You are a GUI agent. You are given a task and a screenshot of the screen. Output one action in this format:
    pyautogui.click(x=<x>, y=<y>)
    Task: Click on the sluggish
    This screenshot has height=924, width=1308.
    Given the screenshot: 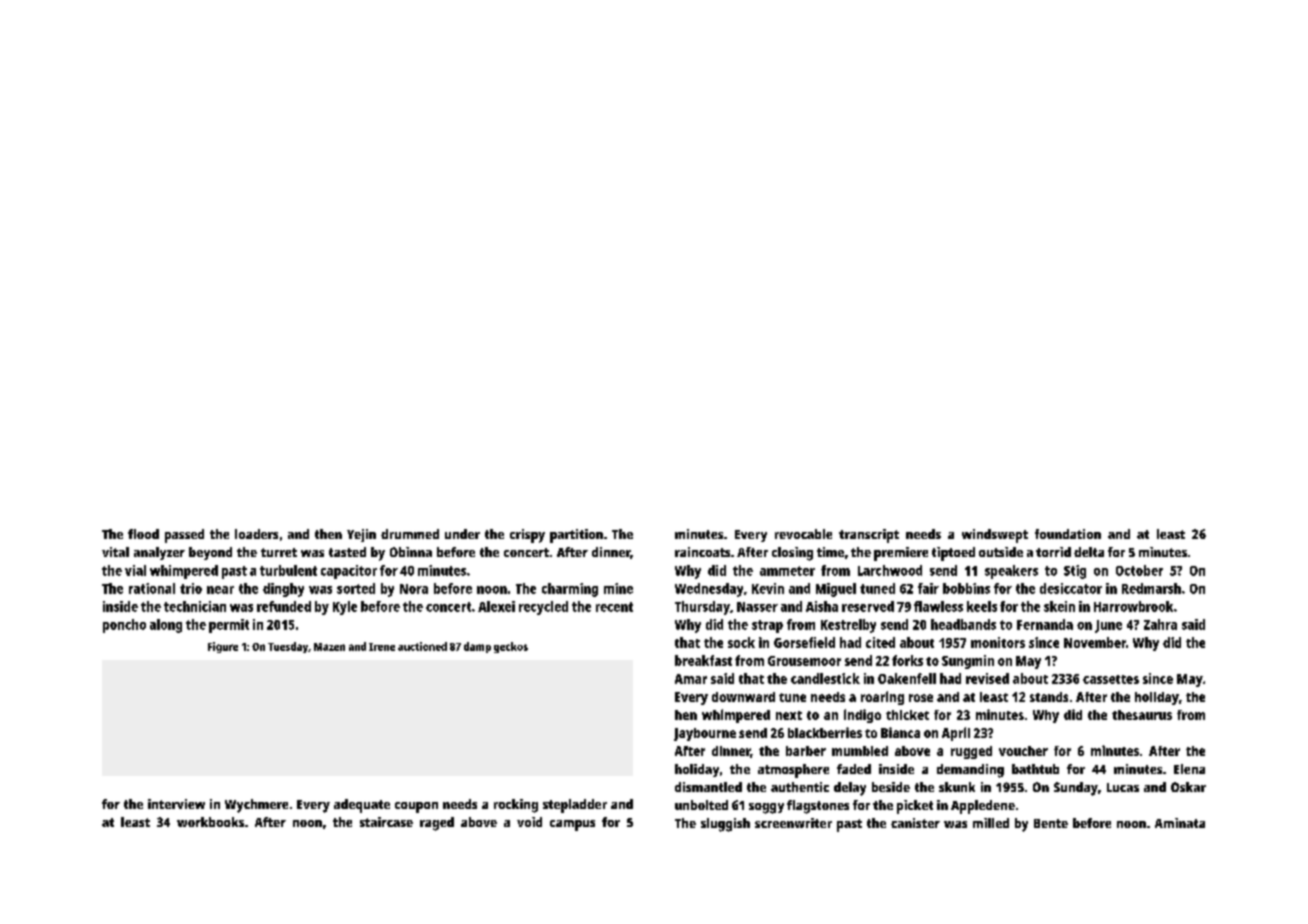 What is the action you would take?
    pyautogui.click(x=725, y=825)
